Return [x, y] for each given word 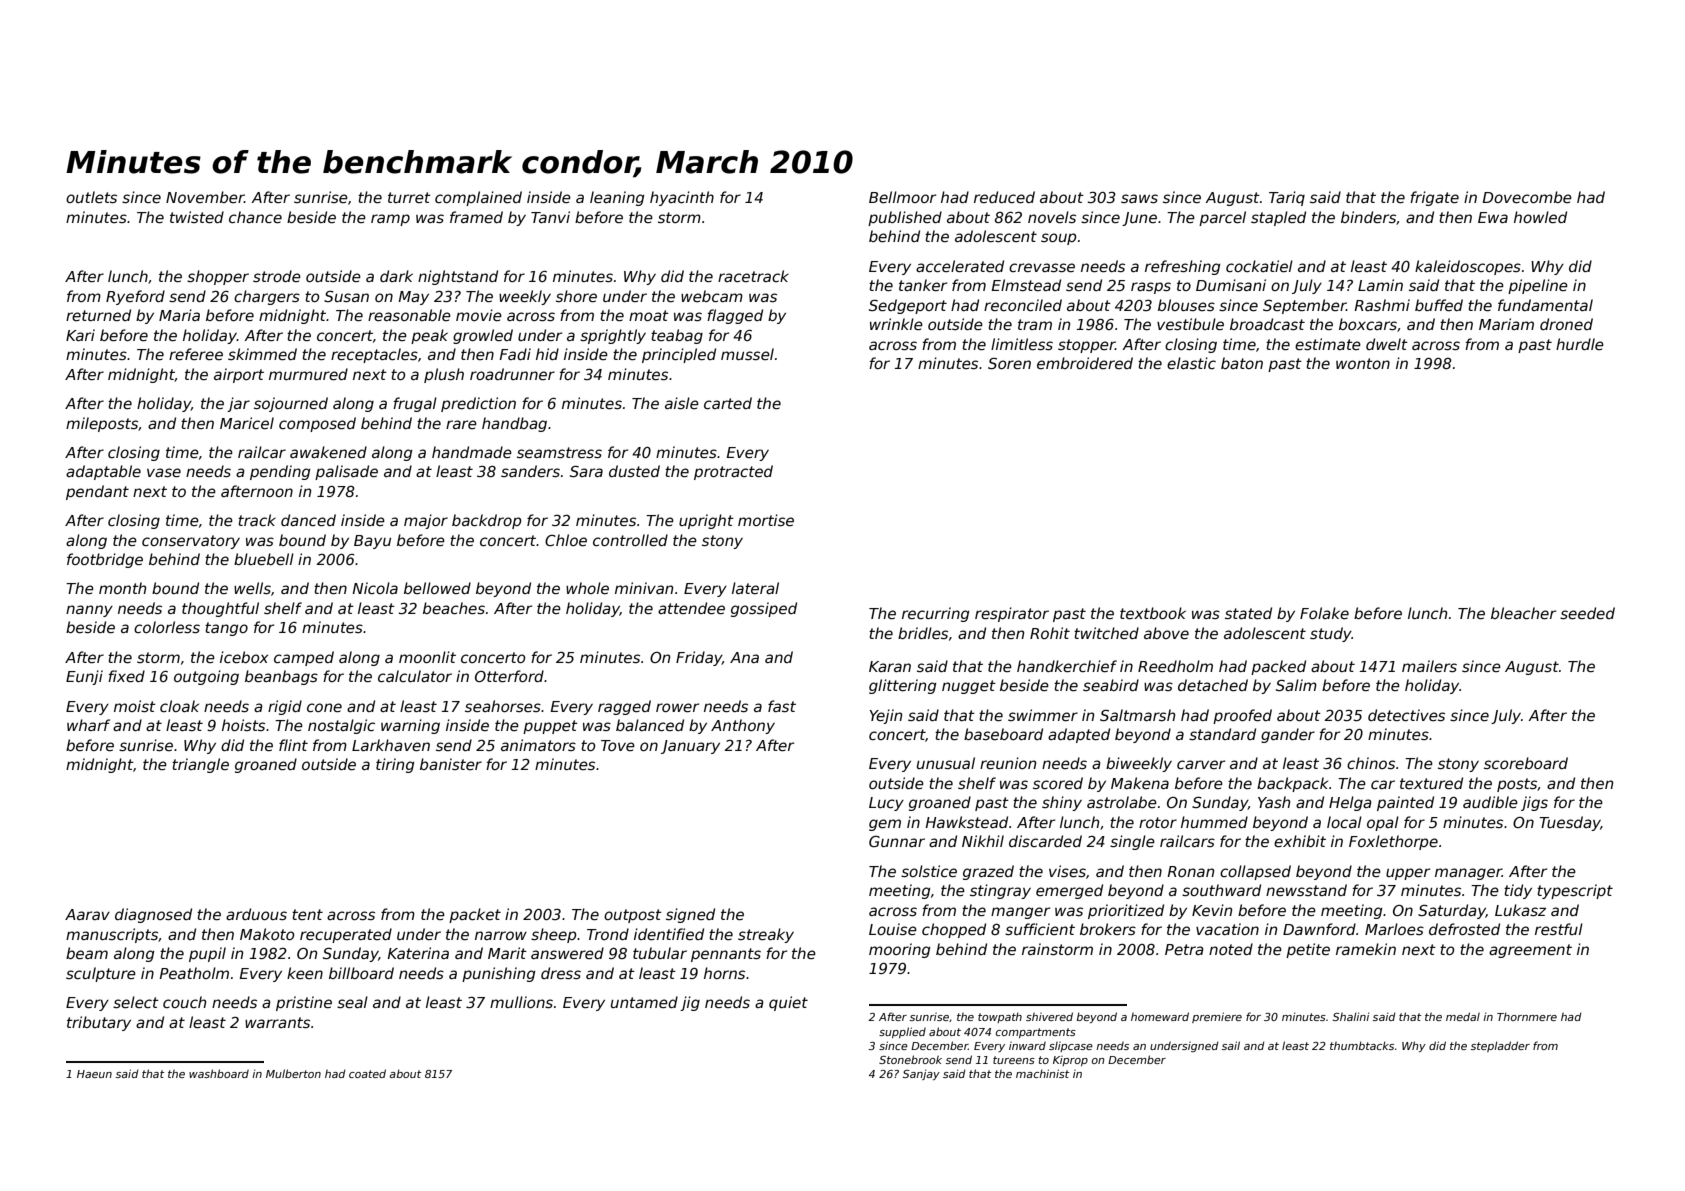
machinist [1043, 1073]
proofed [1242, 716]
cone [324, 707]
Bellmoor [902, 197]
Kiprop [1070, 1060]
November [205, 197]
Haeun [94, 1074]
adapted [1079, 735]
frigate [1434, 198]
